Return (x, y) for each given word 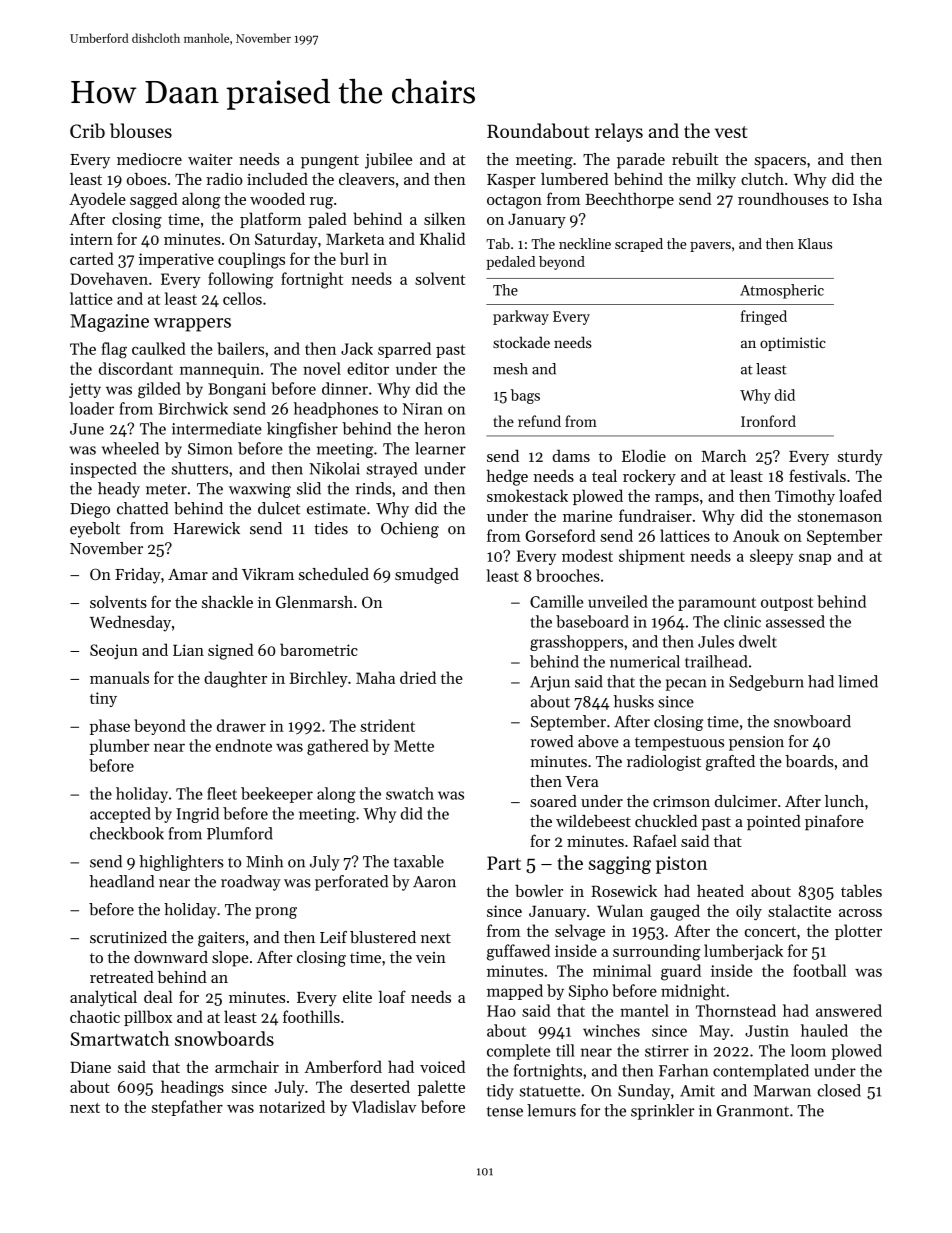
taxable (419, 861)
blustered (383, 937)
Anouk (756, 535)
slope (230, 959)
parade (641, 161)
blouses (141, 130)
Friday (138, 576)
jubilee (388, 161)
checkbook (127, 833)
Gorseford (560, 535)
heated (720, 890)
